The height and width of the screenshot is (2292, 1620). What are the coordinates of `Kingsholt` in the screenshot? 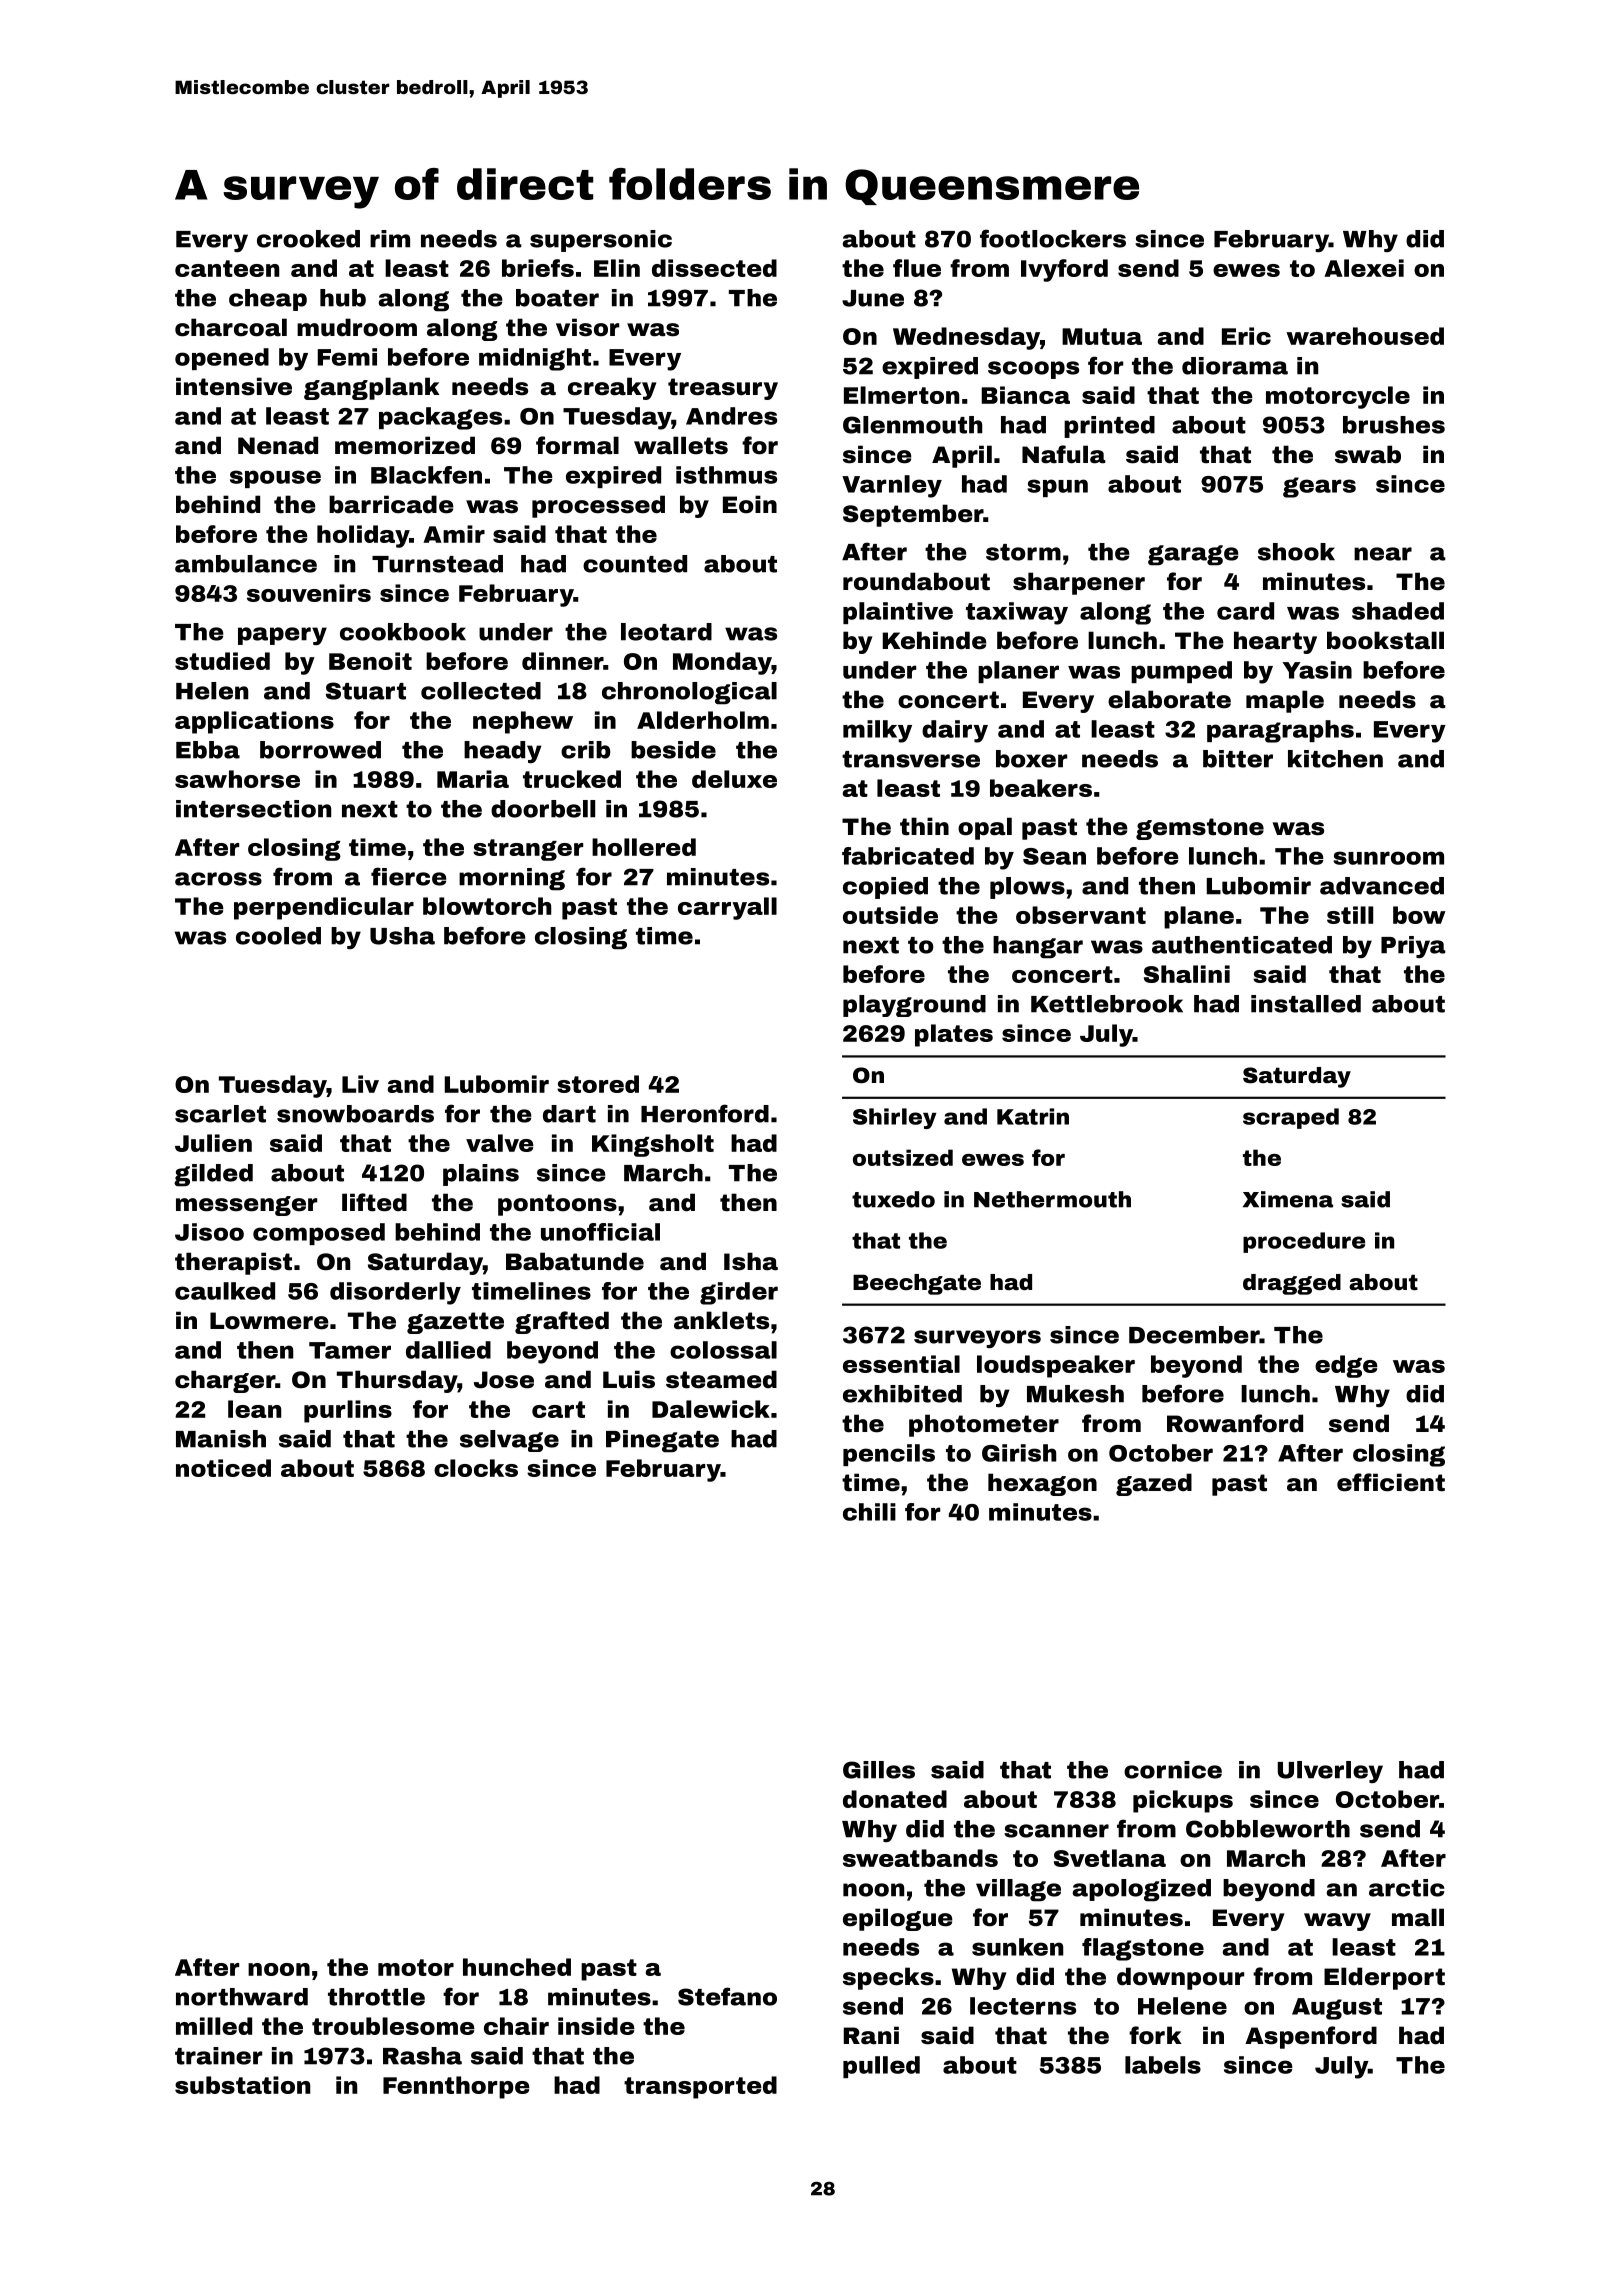 It's located at (653, 1145).
